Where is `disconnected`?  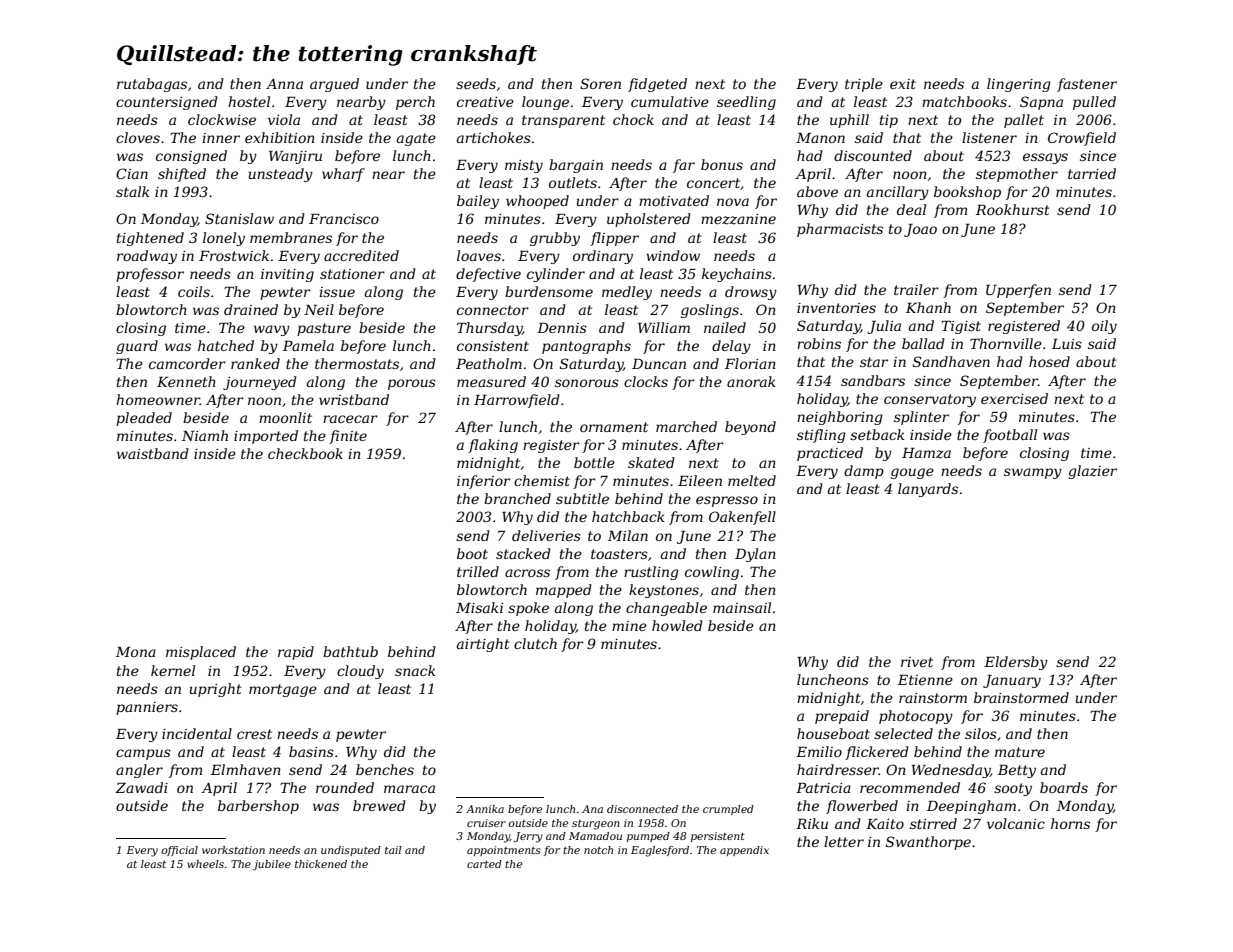 disconnected is located at coordinates (642, 809).
